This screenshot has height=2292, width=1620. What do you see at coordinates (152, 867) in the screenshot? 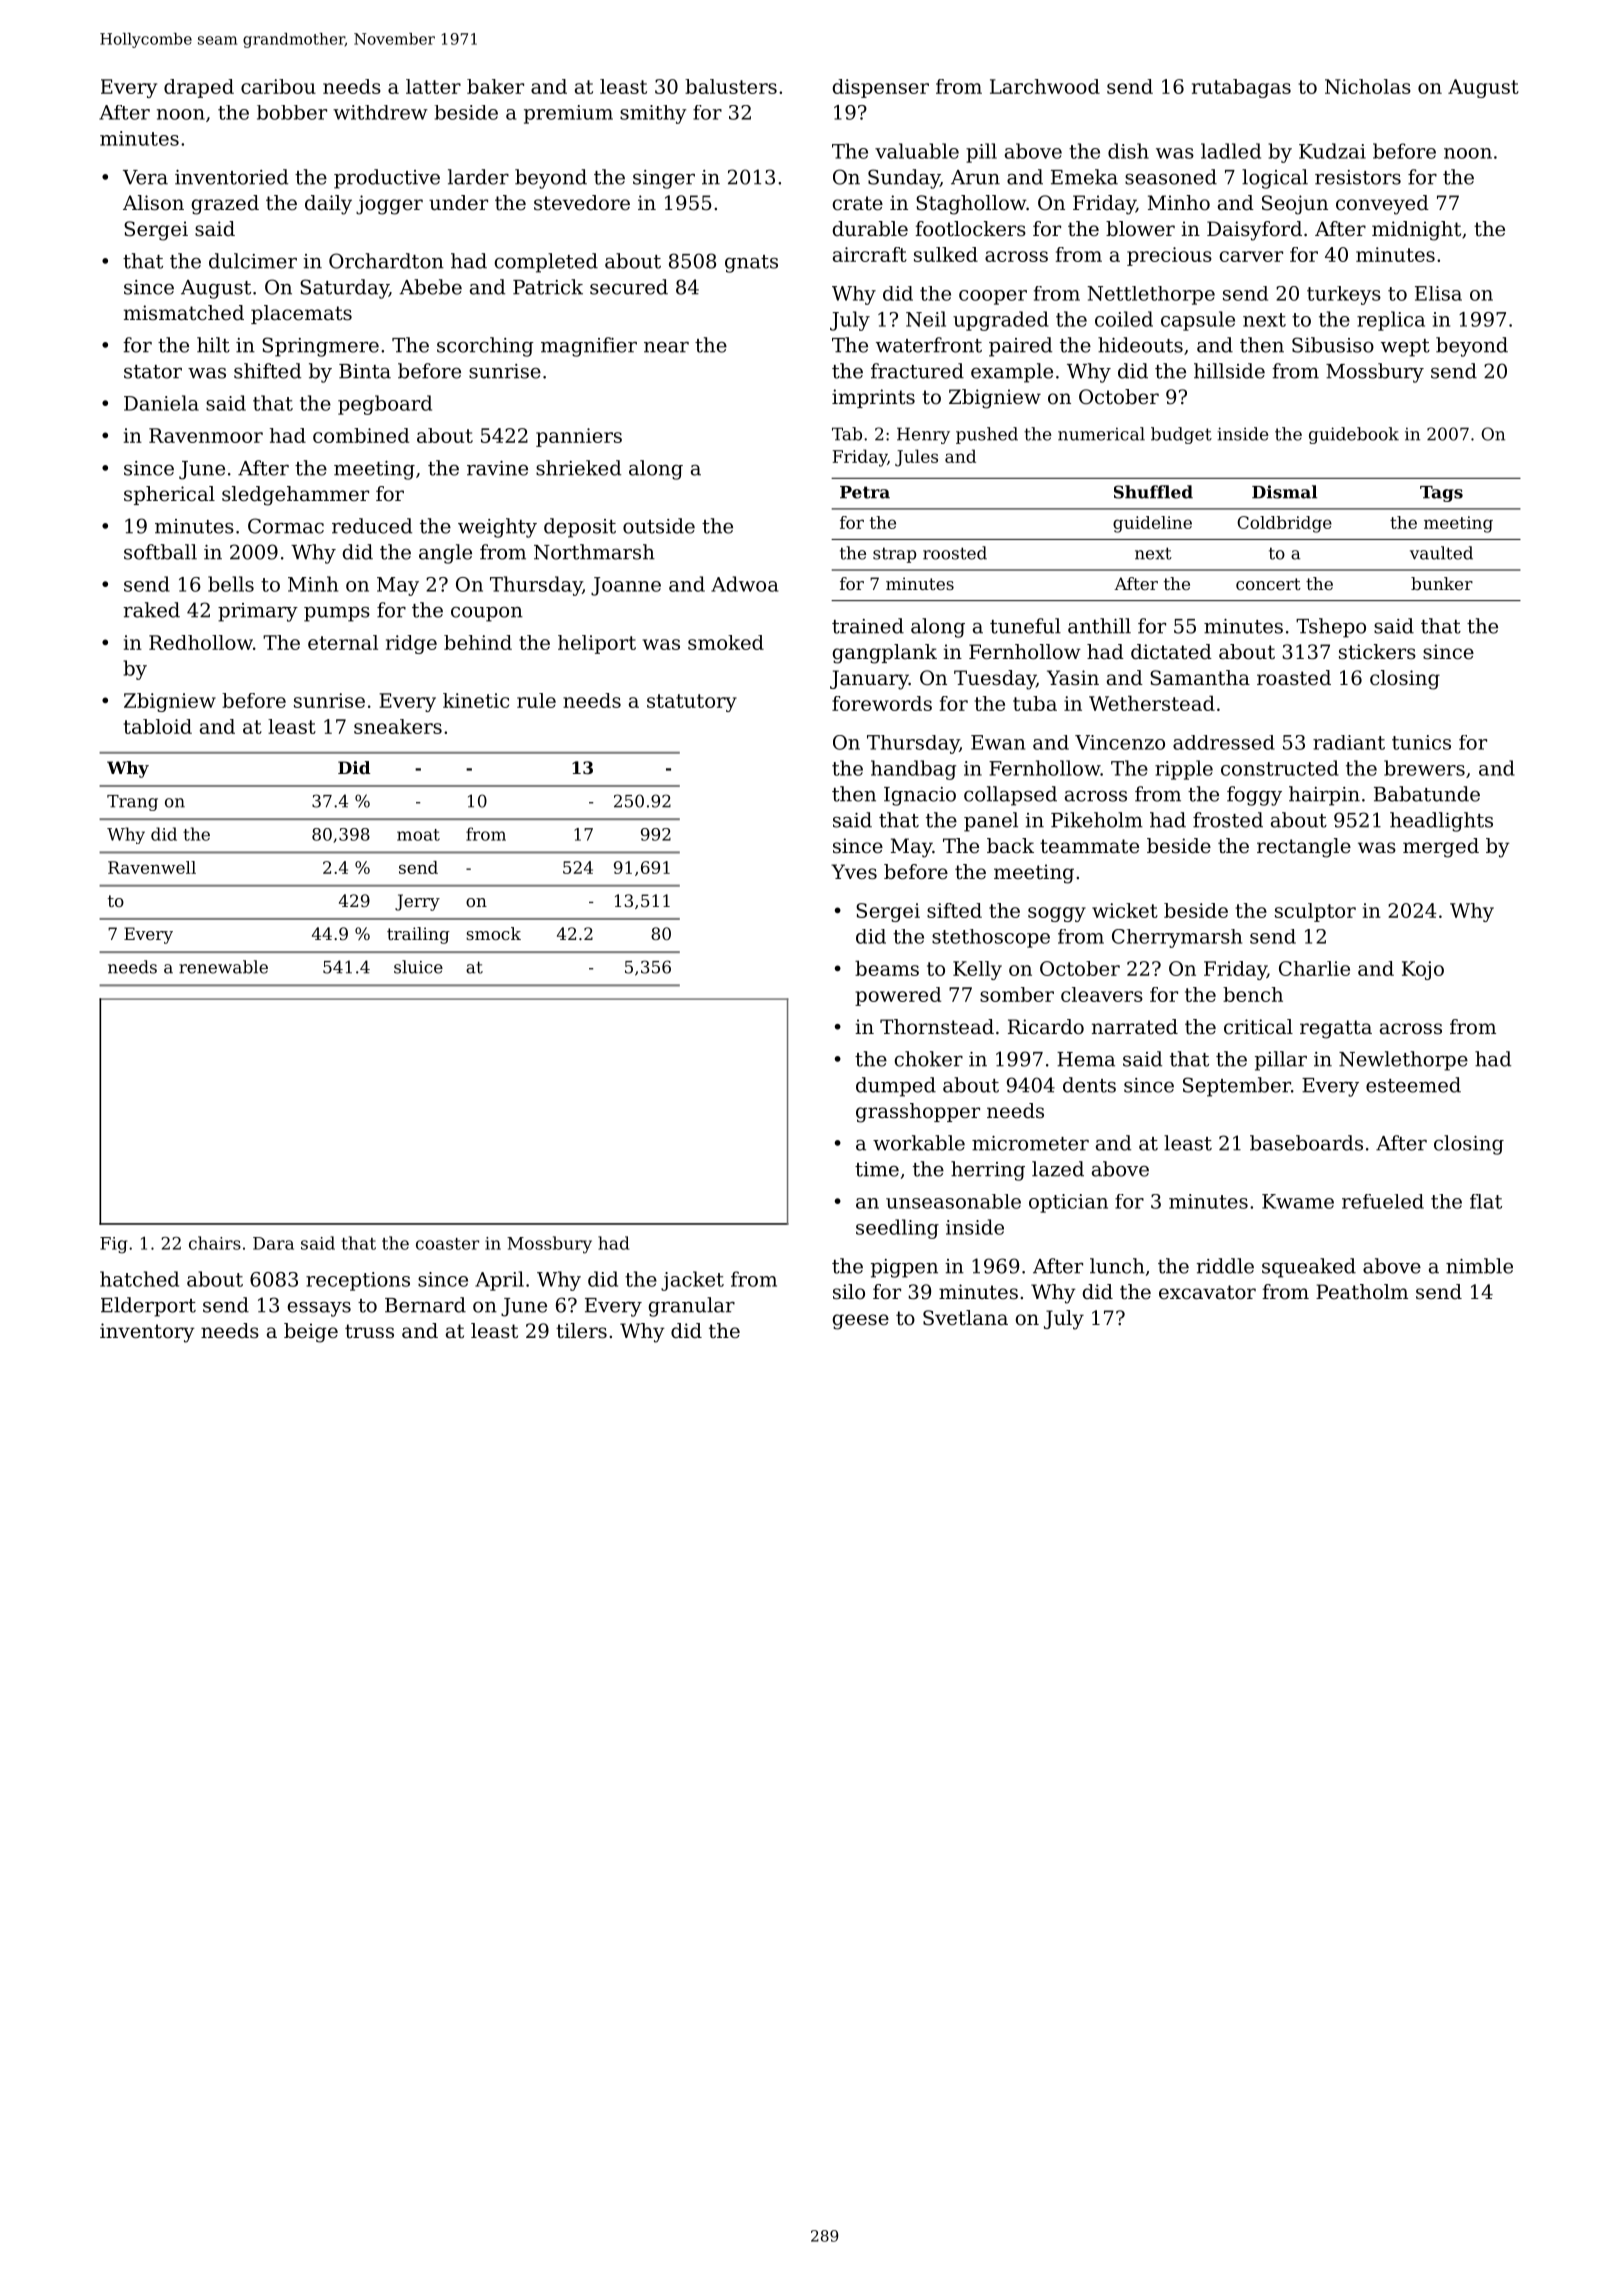
I see `Ravenwell` at bounding box center [152, 867].
